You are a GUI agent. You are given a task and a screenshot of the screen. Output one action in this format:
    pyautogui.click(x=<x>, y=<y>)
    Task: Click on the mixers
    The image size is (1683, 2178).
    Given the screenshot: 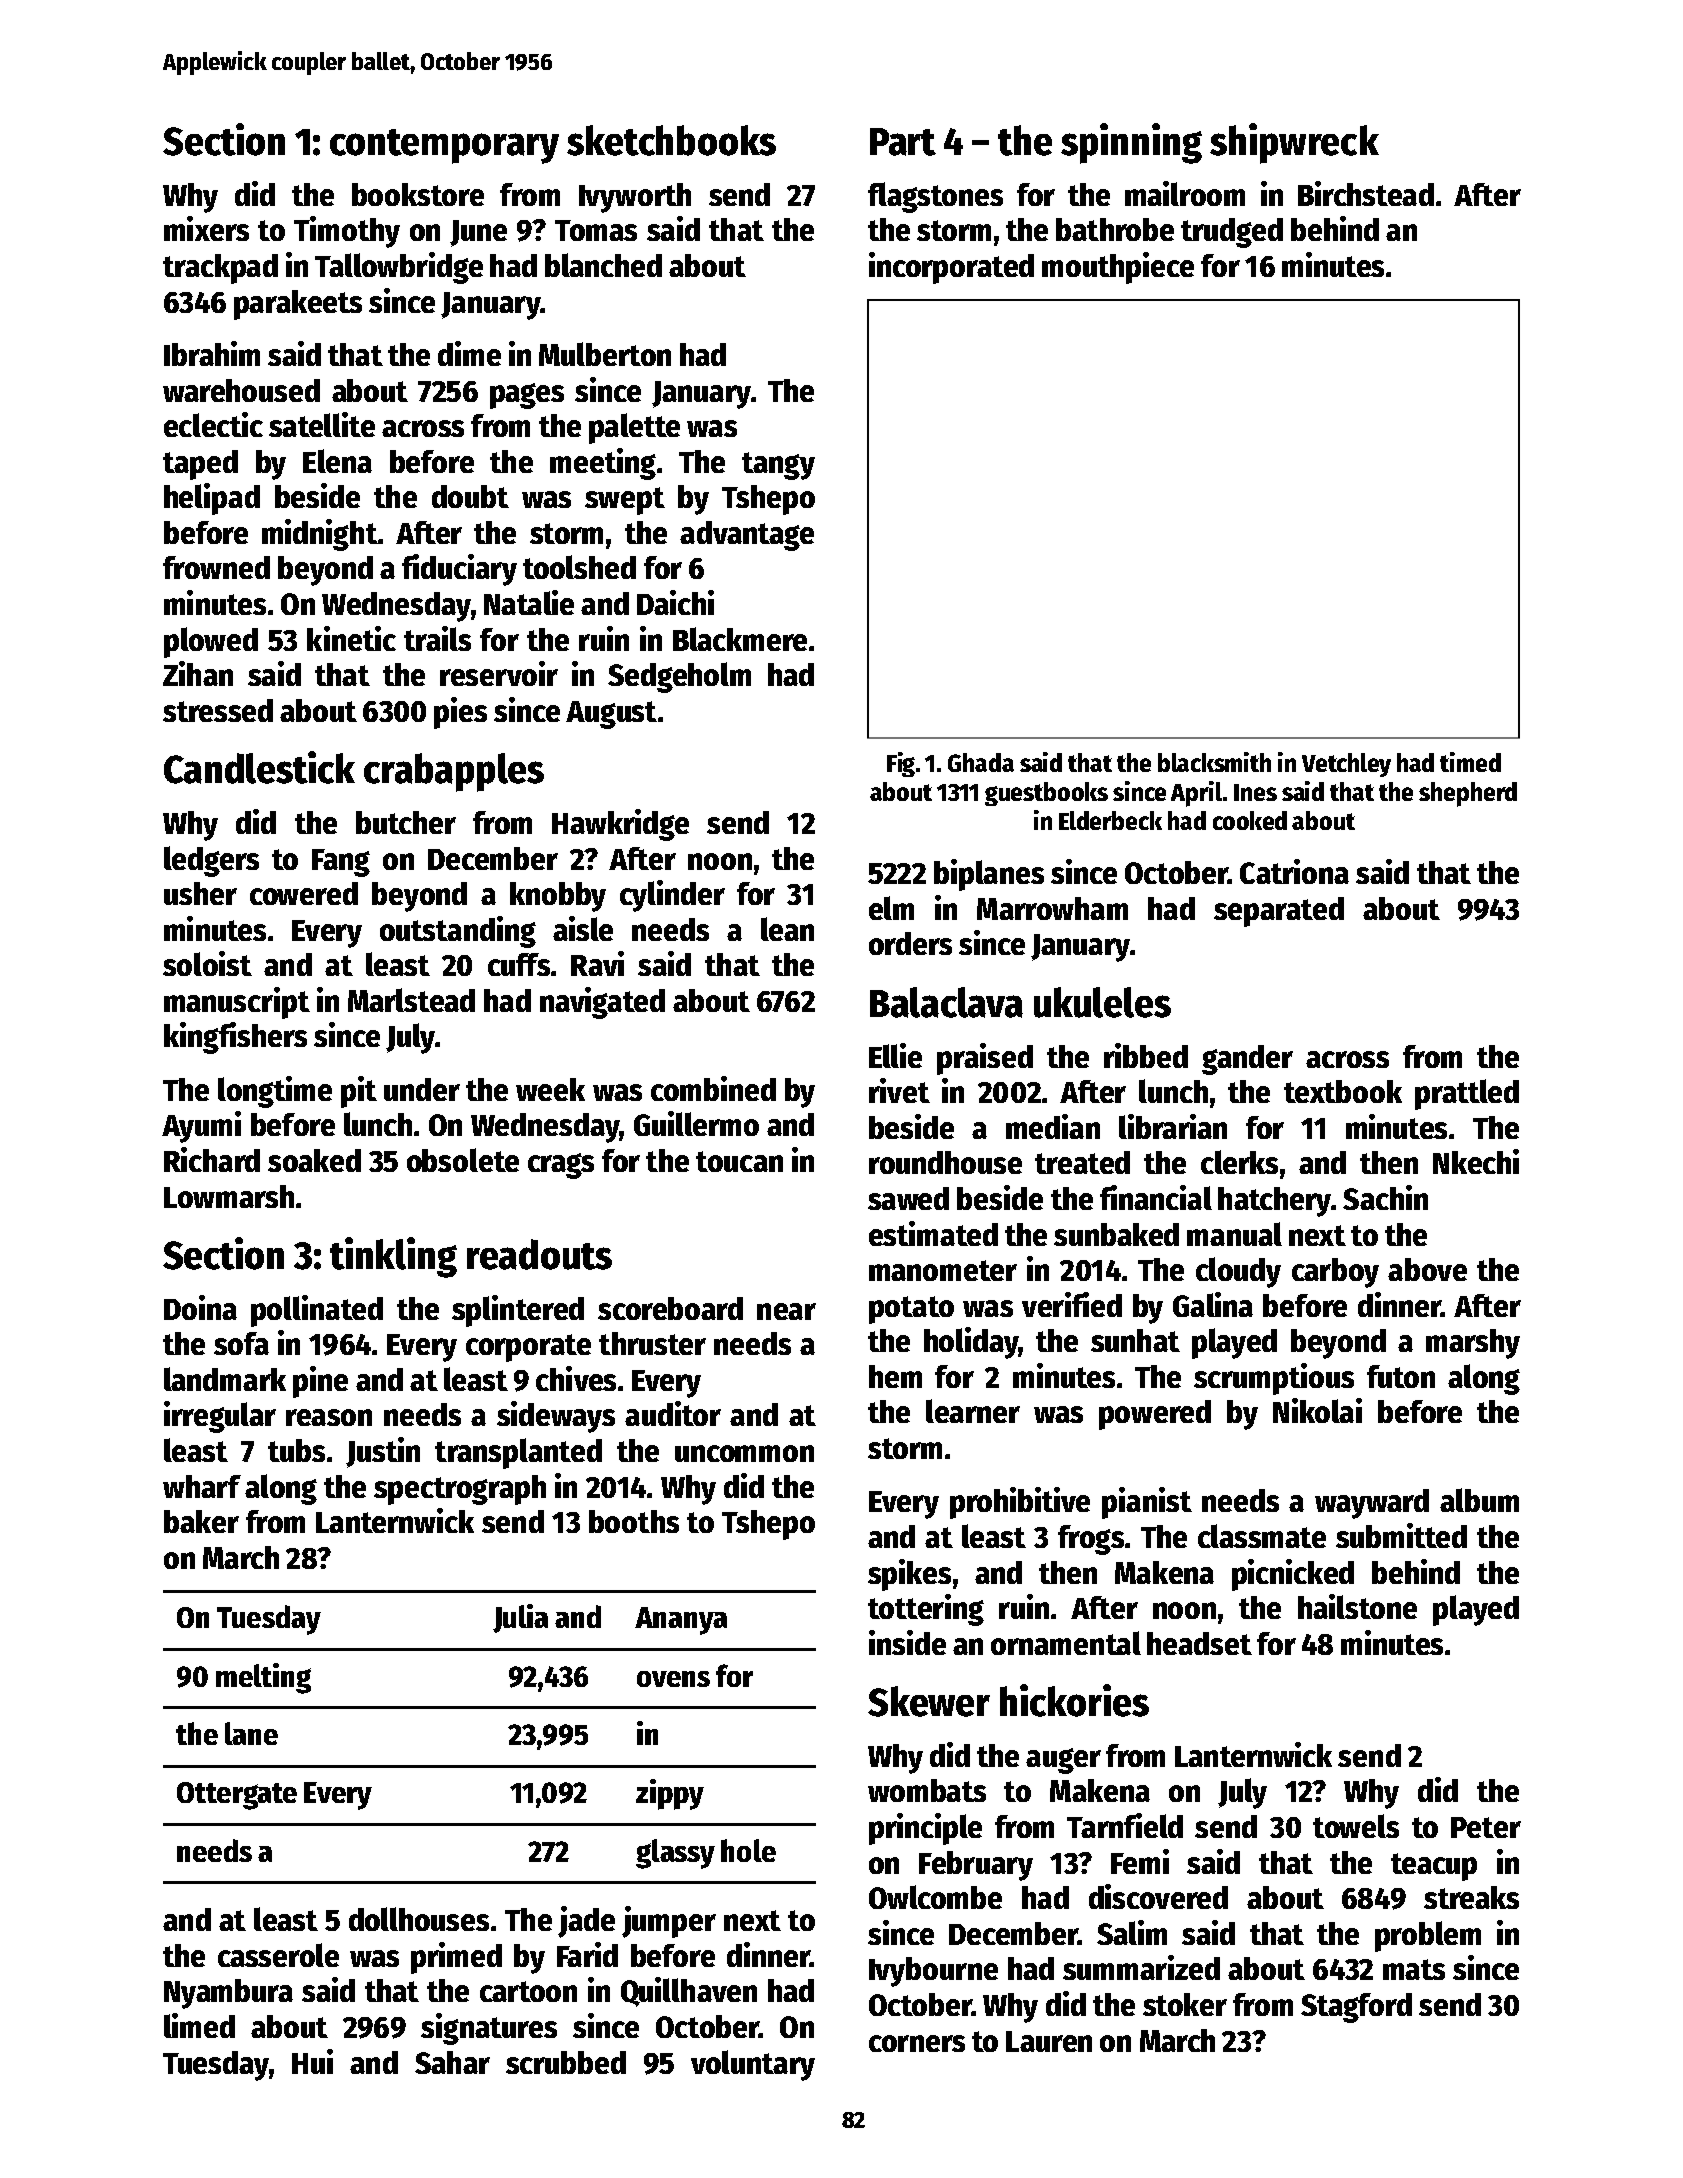 What is the action you would take?
    pyautogui.click(x=206, y=228)
